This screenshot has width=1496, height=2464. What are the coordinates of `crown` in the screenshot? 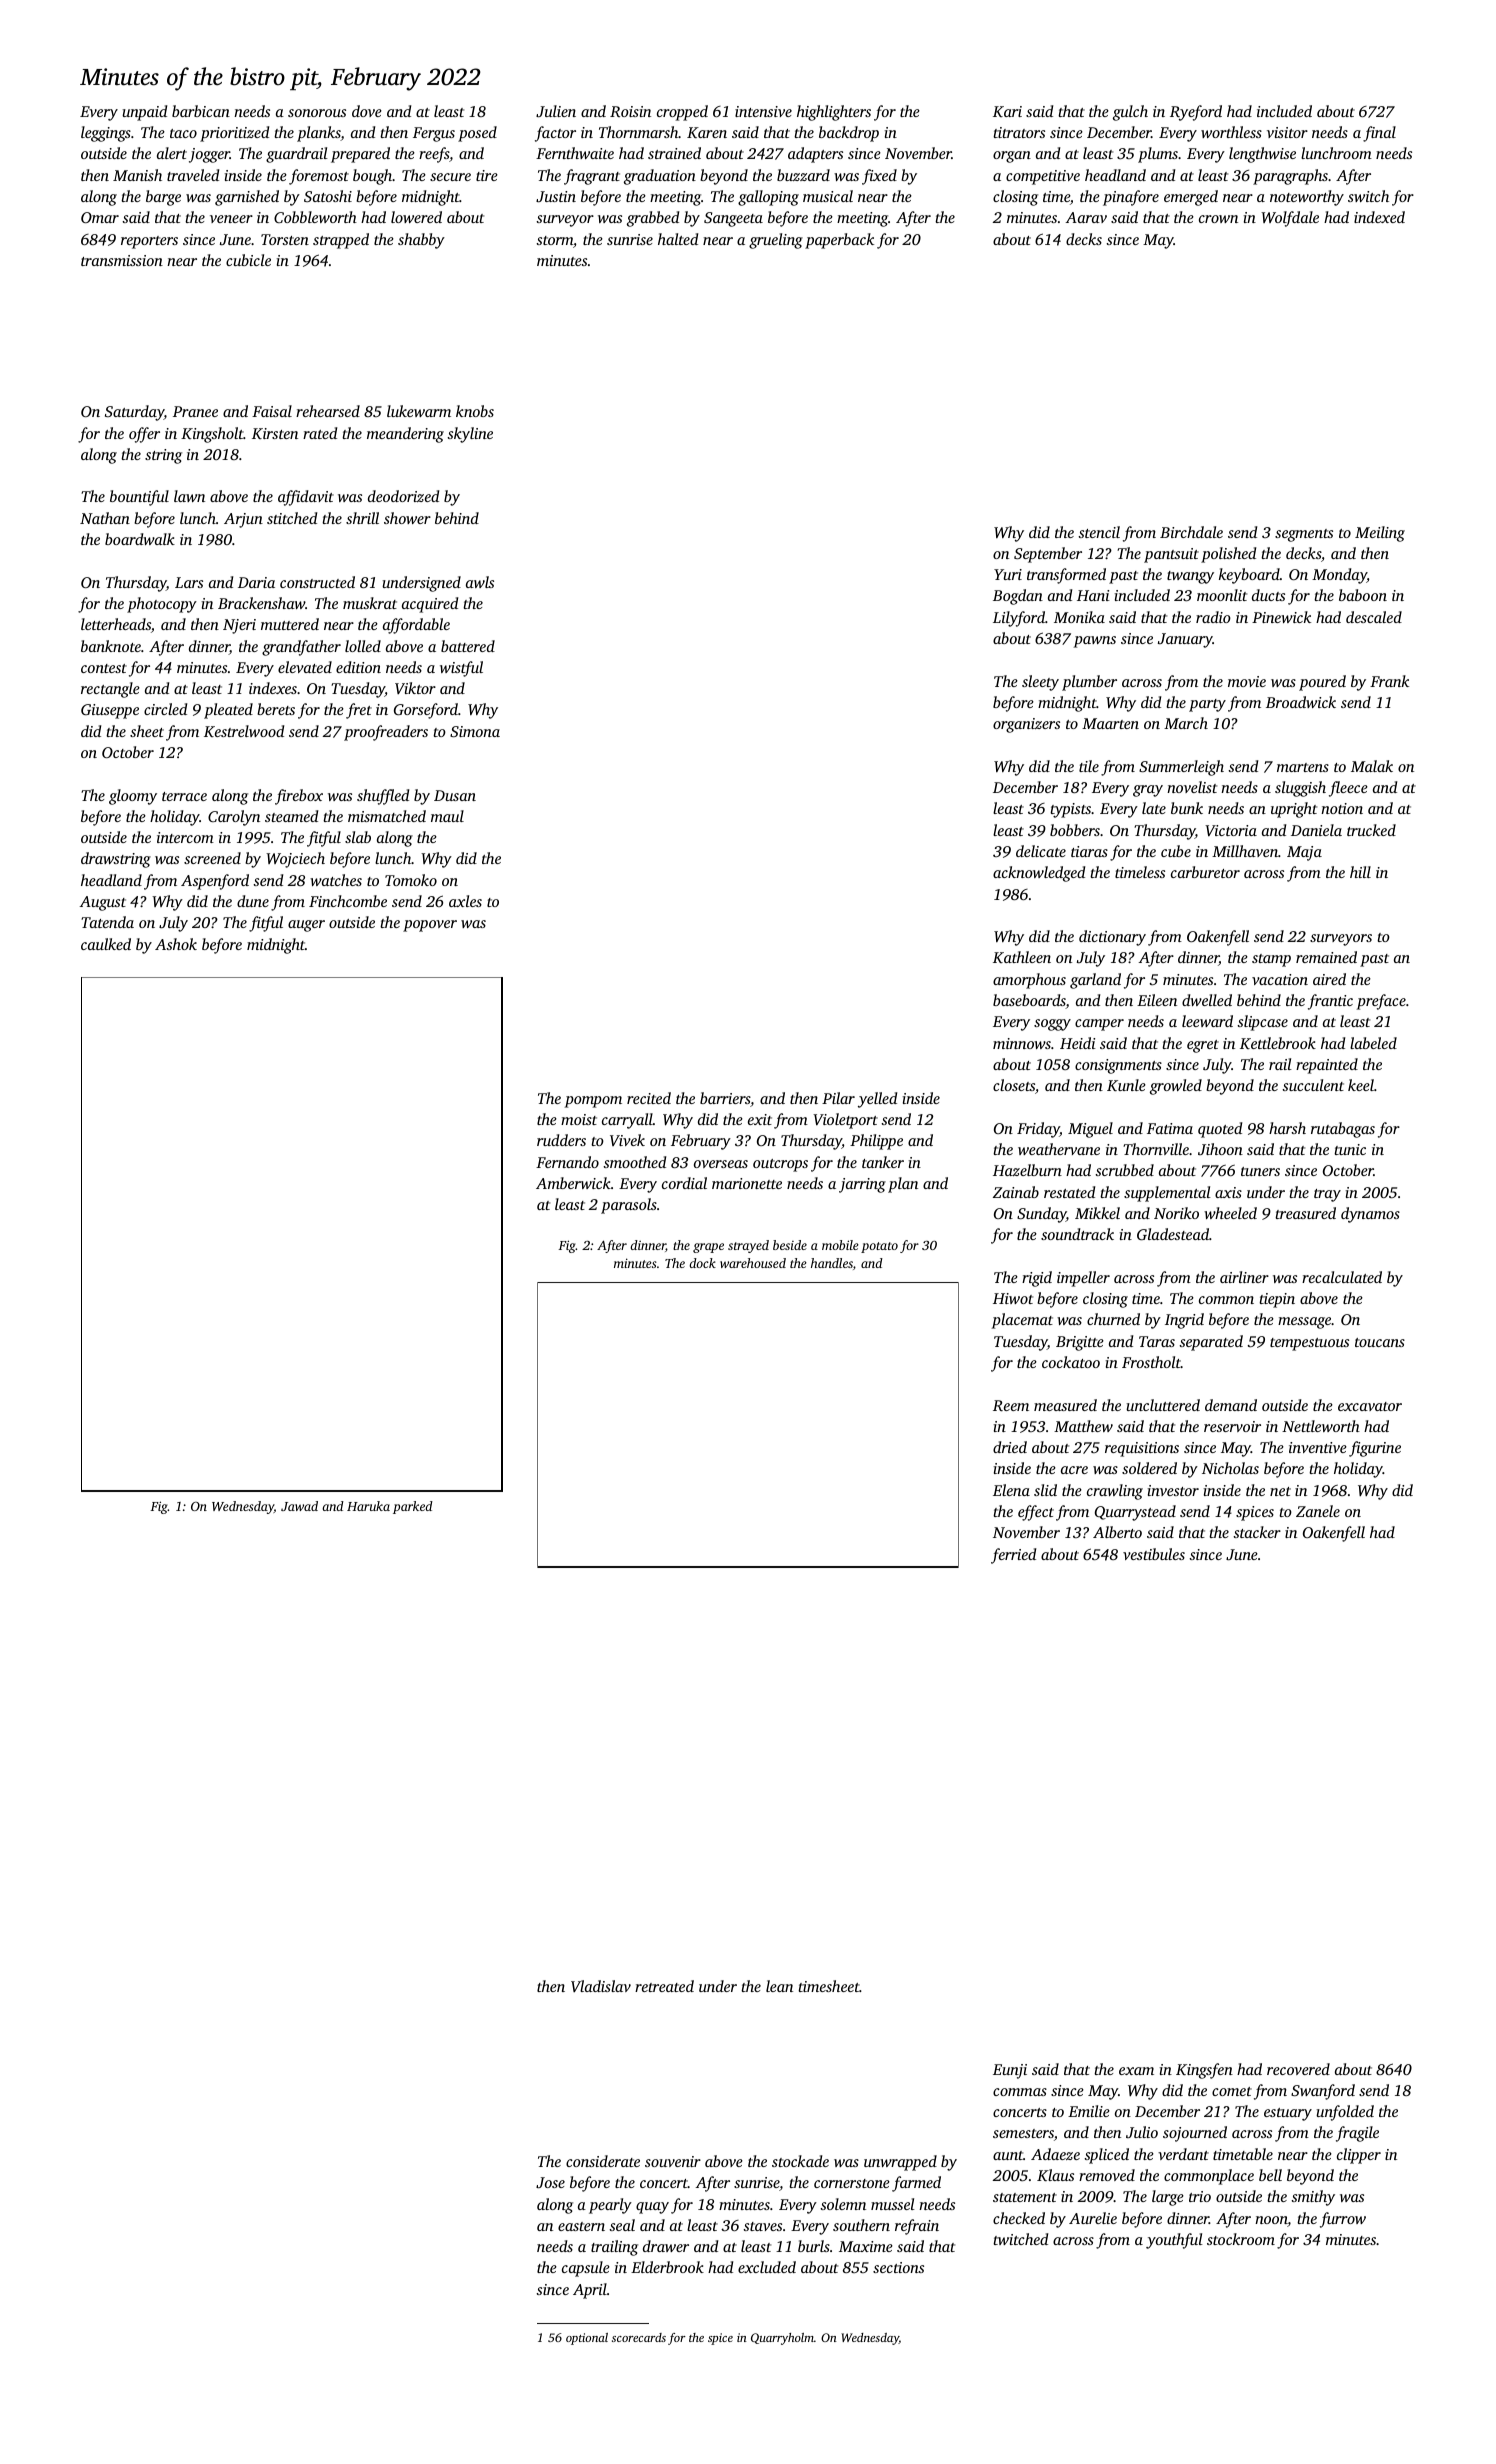 It's located at (1218, 219).
